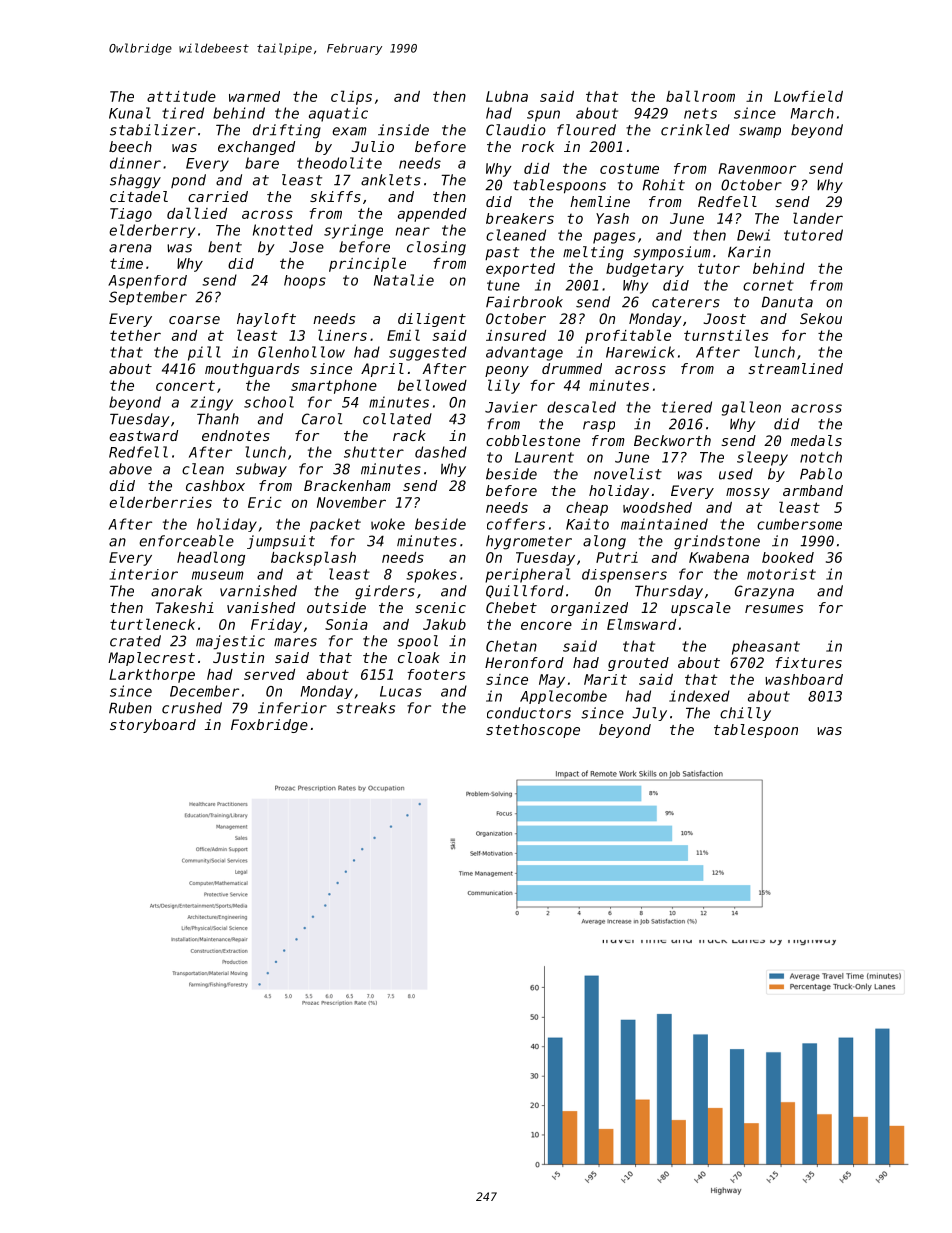  What do you see at coordinates (766, 647) in the screenshot?
I see `pheasant` at bounding box center [766, 647].
